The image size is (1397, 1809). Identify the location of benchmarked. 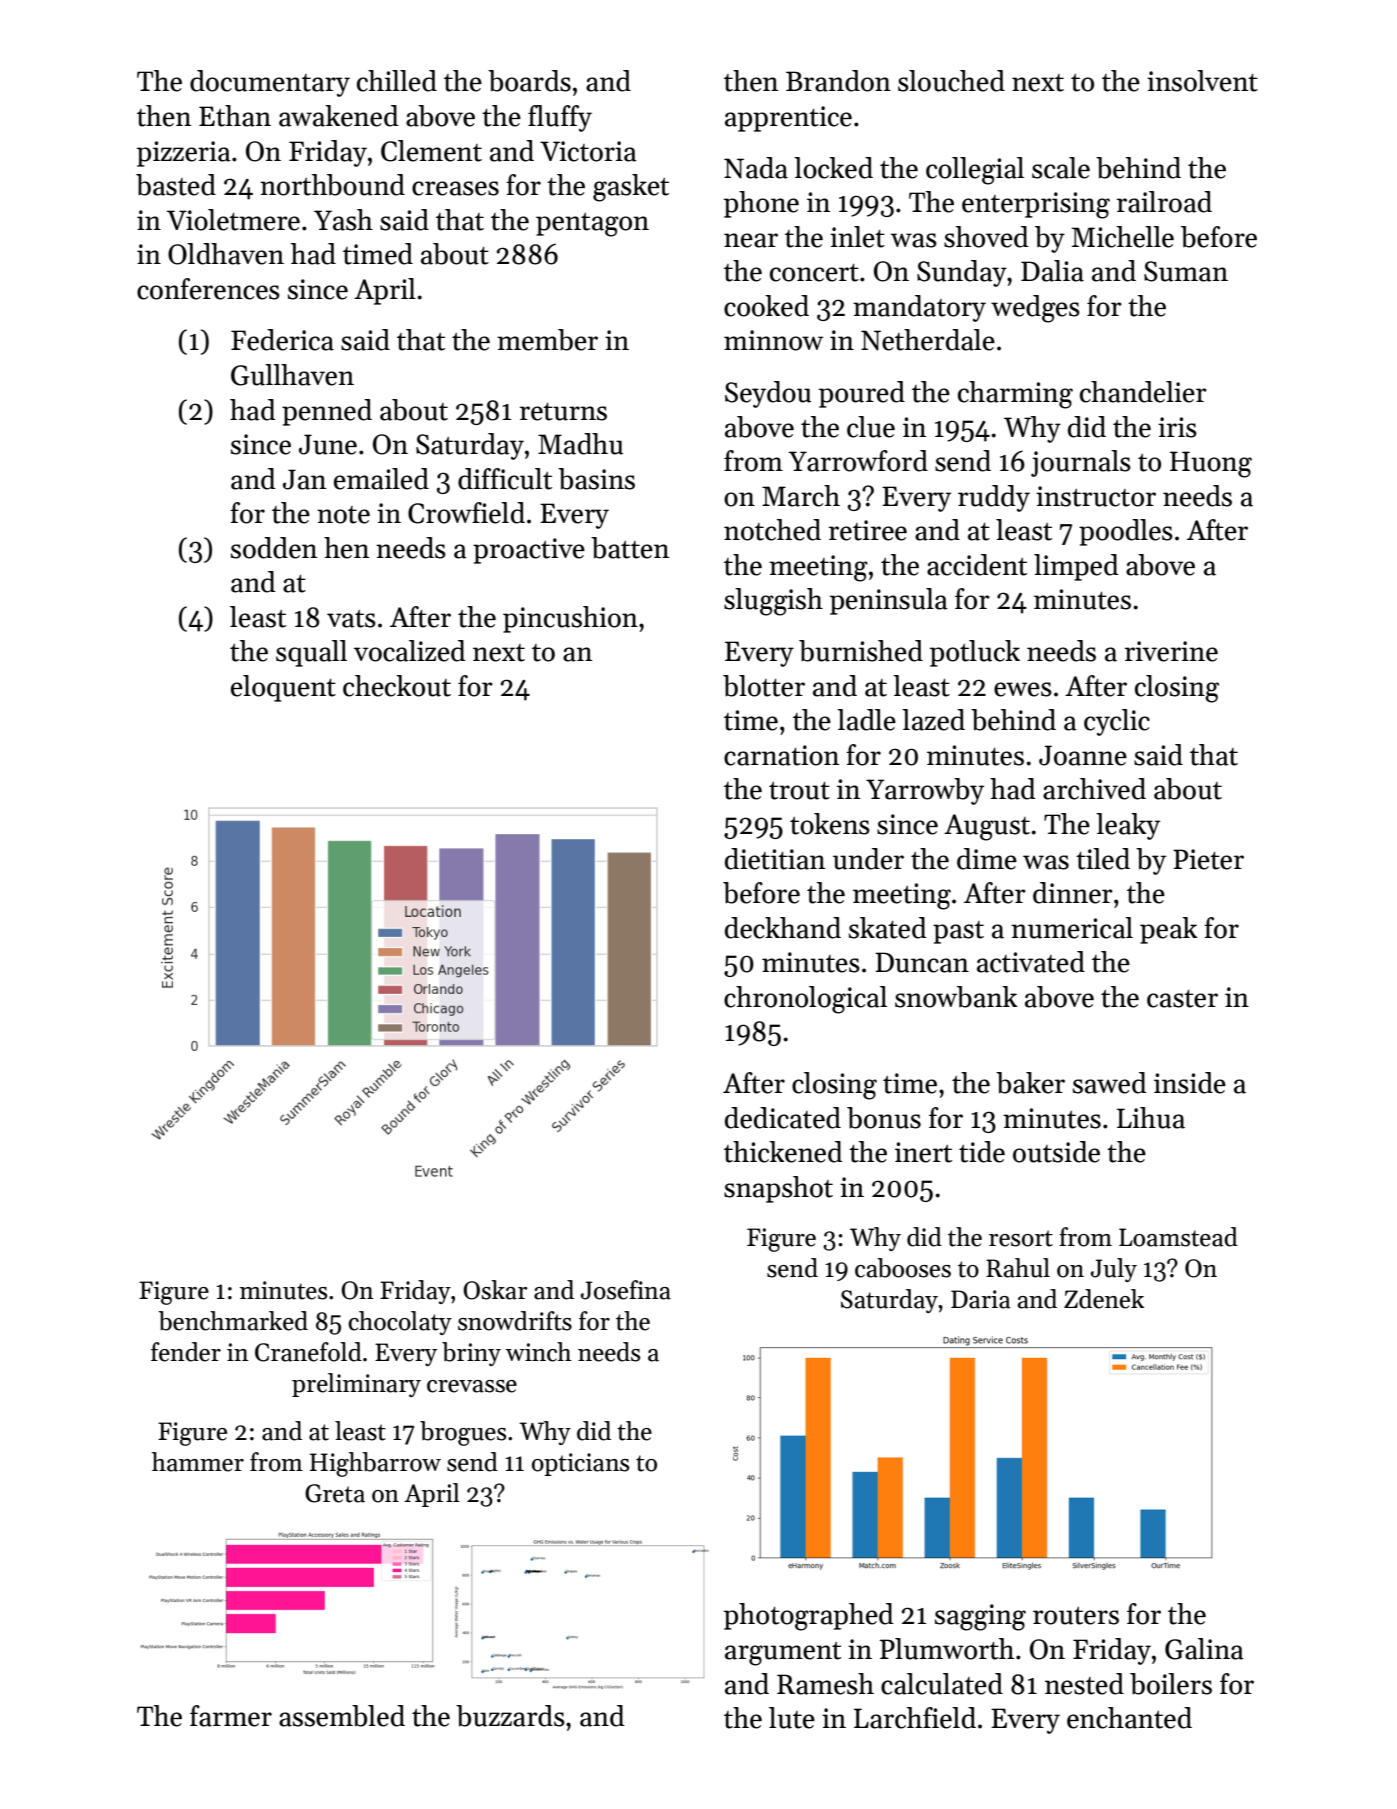
(233, 1321).
